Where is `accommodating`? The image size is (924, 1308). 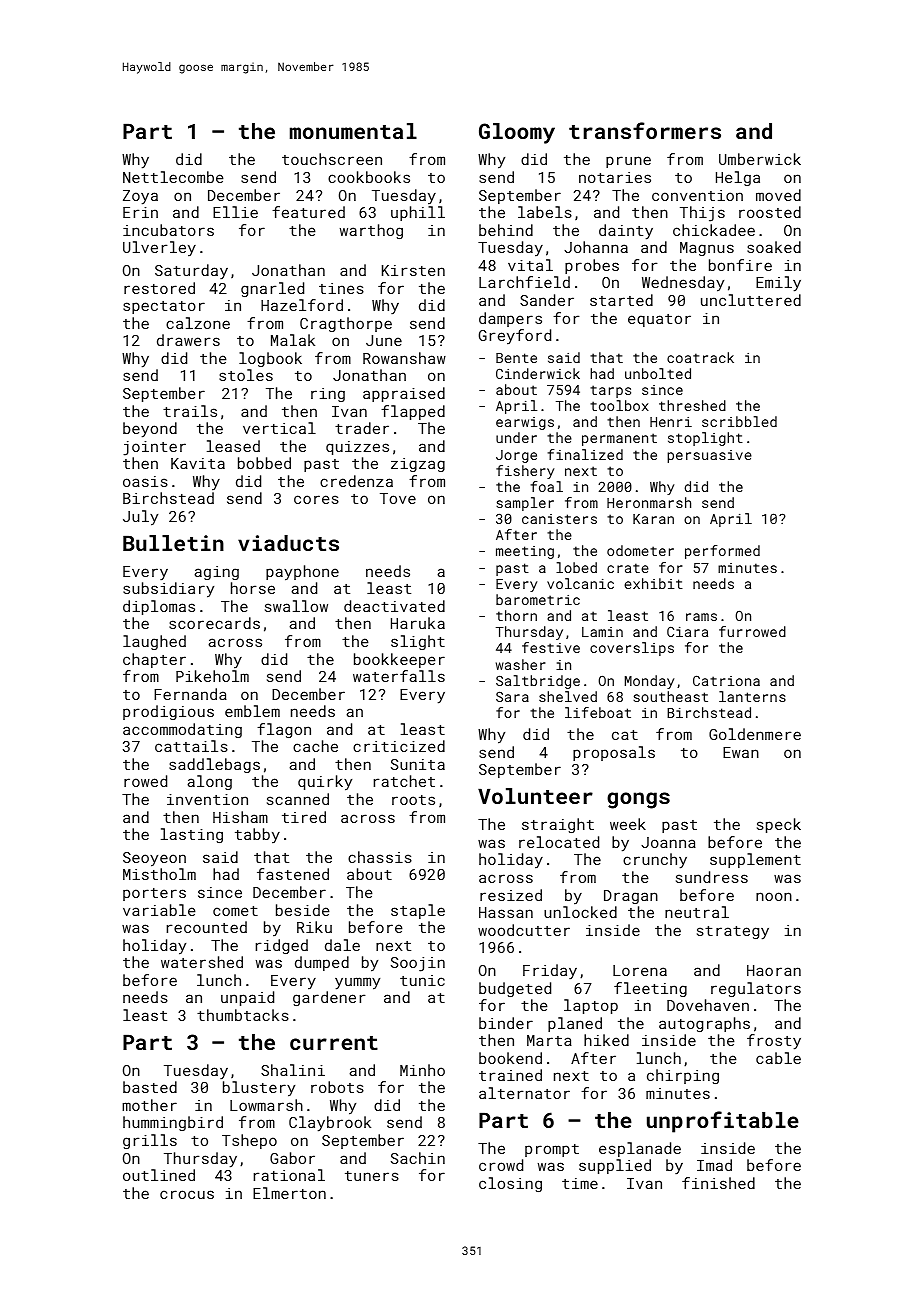
accommodating is located at coordinates (182, 730).
